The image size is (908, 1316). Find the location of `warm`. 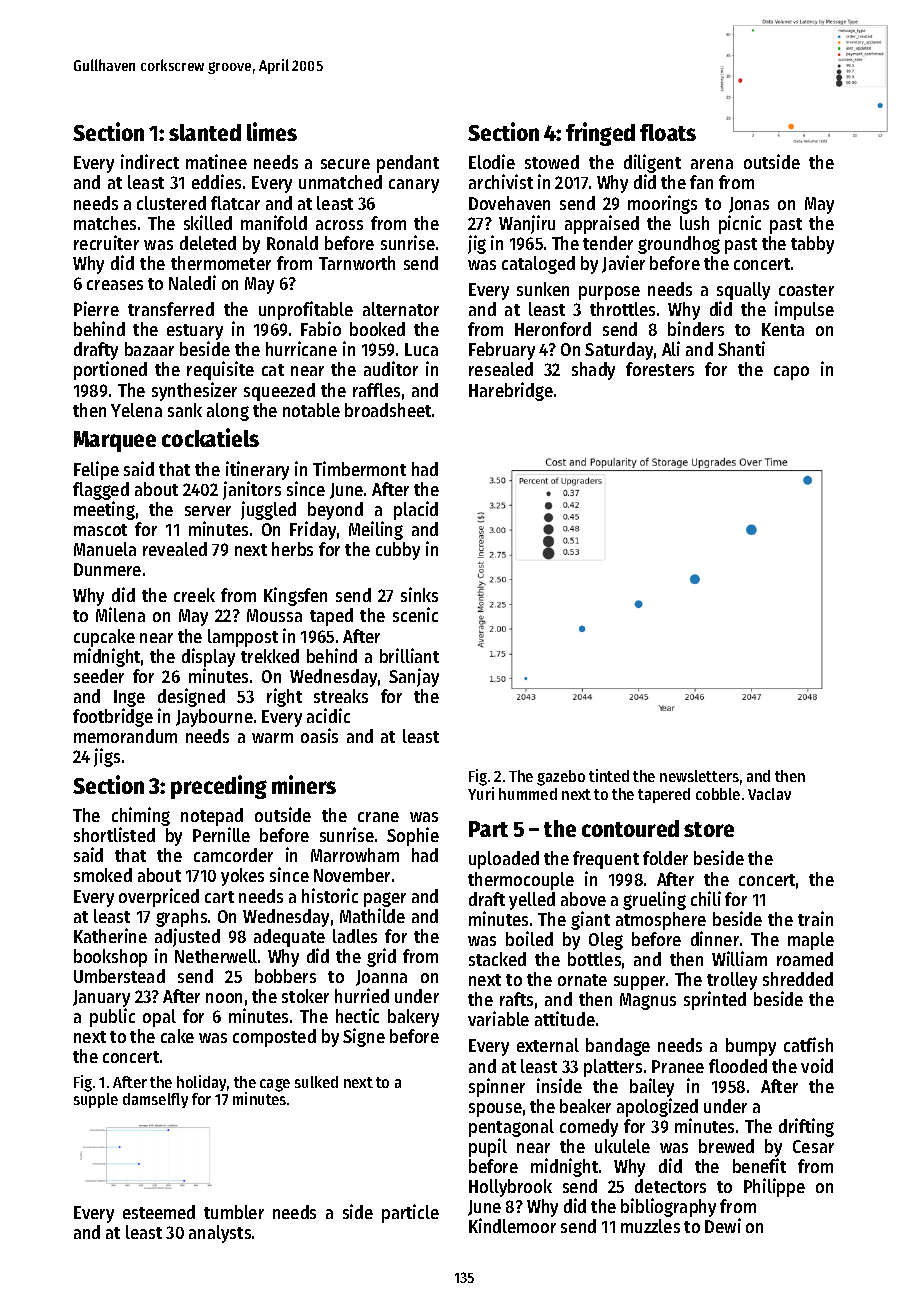

warm is located at coordinates (272, 738).
